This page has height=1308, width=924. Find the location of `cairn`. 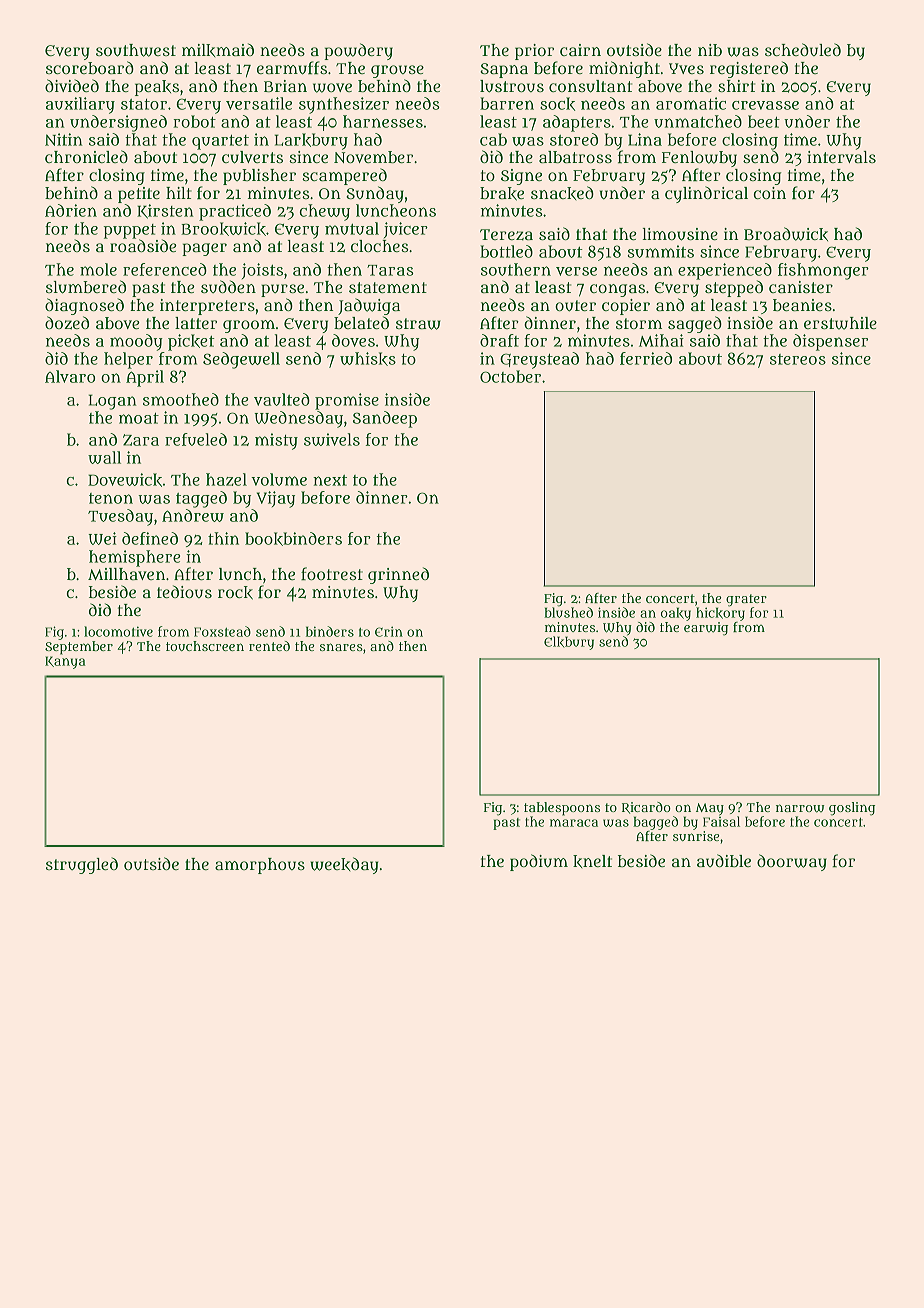

cairn is located at coordinates (580, 50).
